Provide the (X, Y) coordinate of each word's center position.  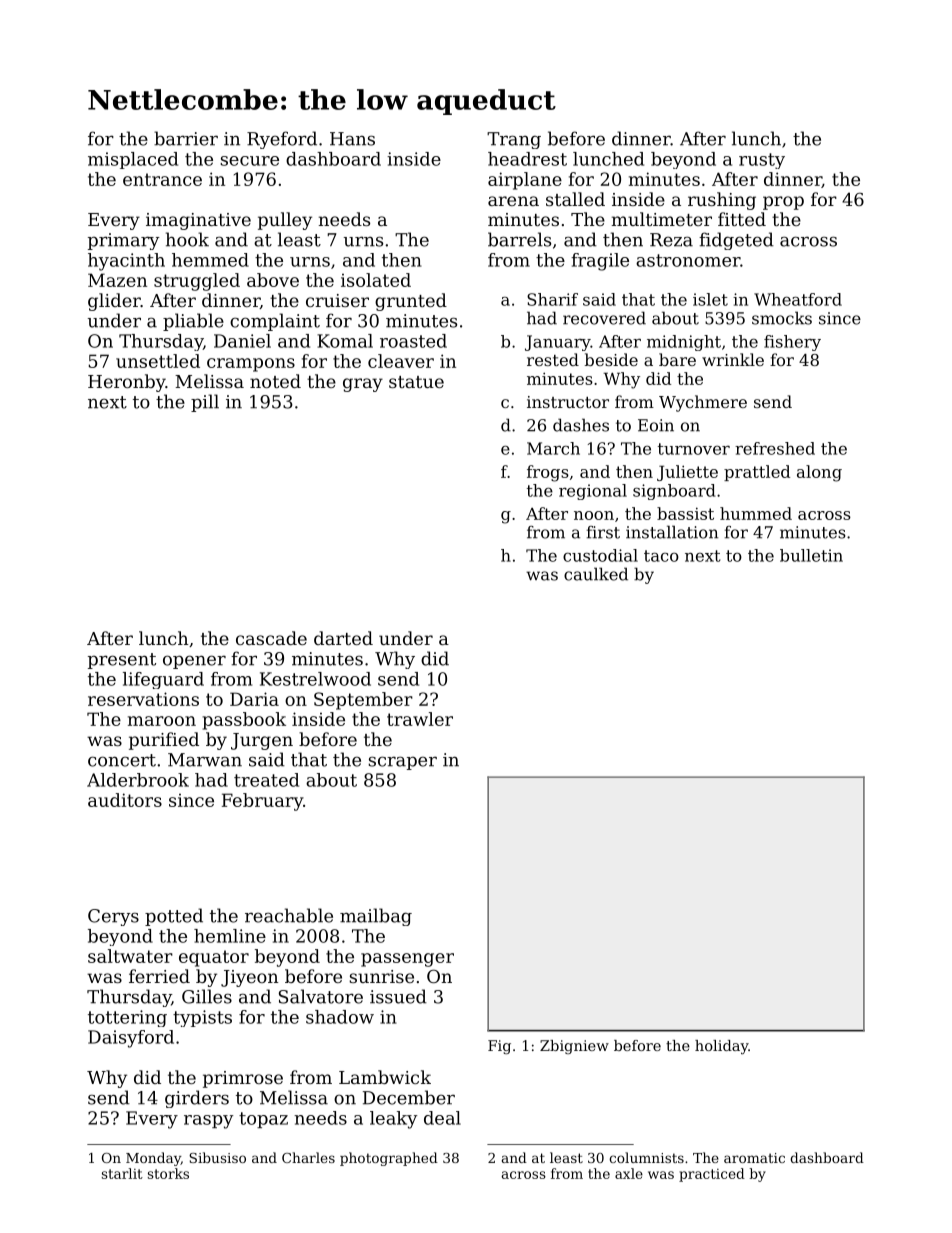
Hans (352, 139)
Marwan (205, 760)
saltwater (130, 956)
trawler (420, 719)
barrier (186, 138)
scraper (402, 763)
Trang (514, 140)
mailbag (376, 917)
